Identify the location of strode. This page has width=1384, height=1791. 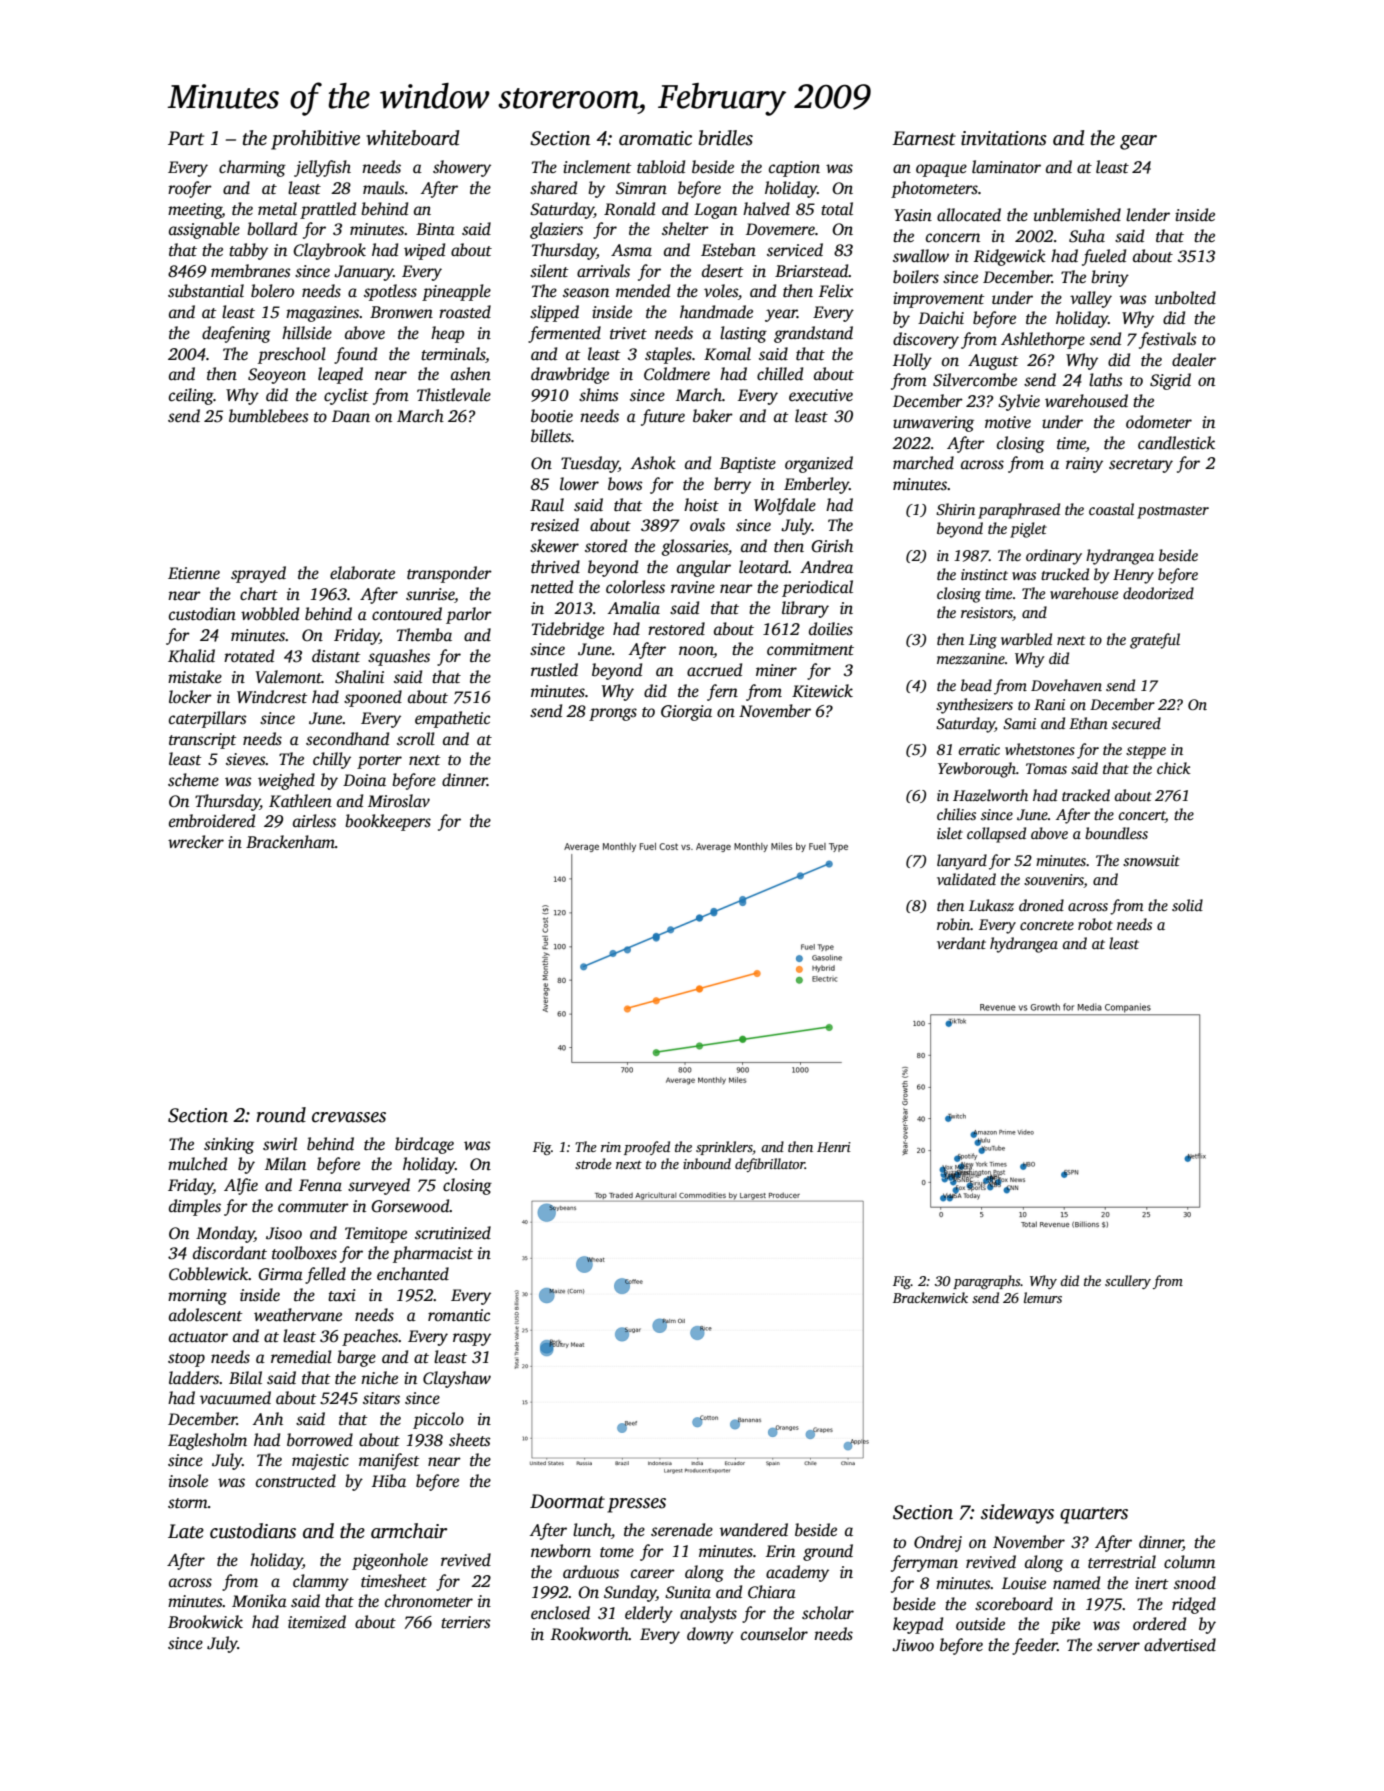
(593, 1163).
